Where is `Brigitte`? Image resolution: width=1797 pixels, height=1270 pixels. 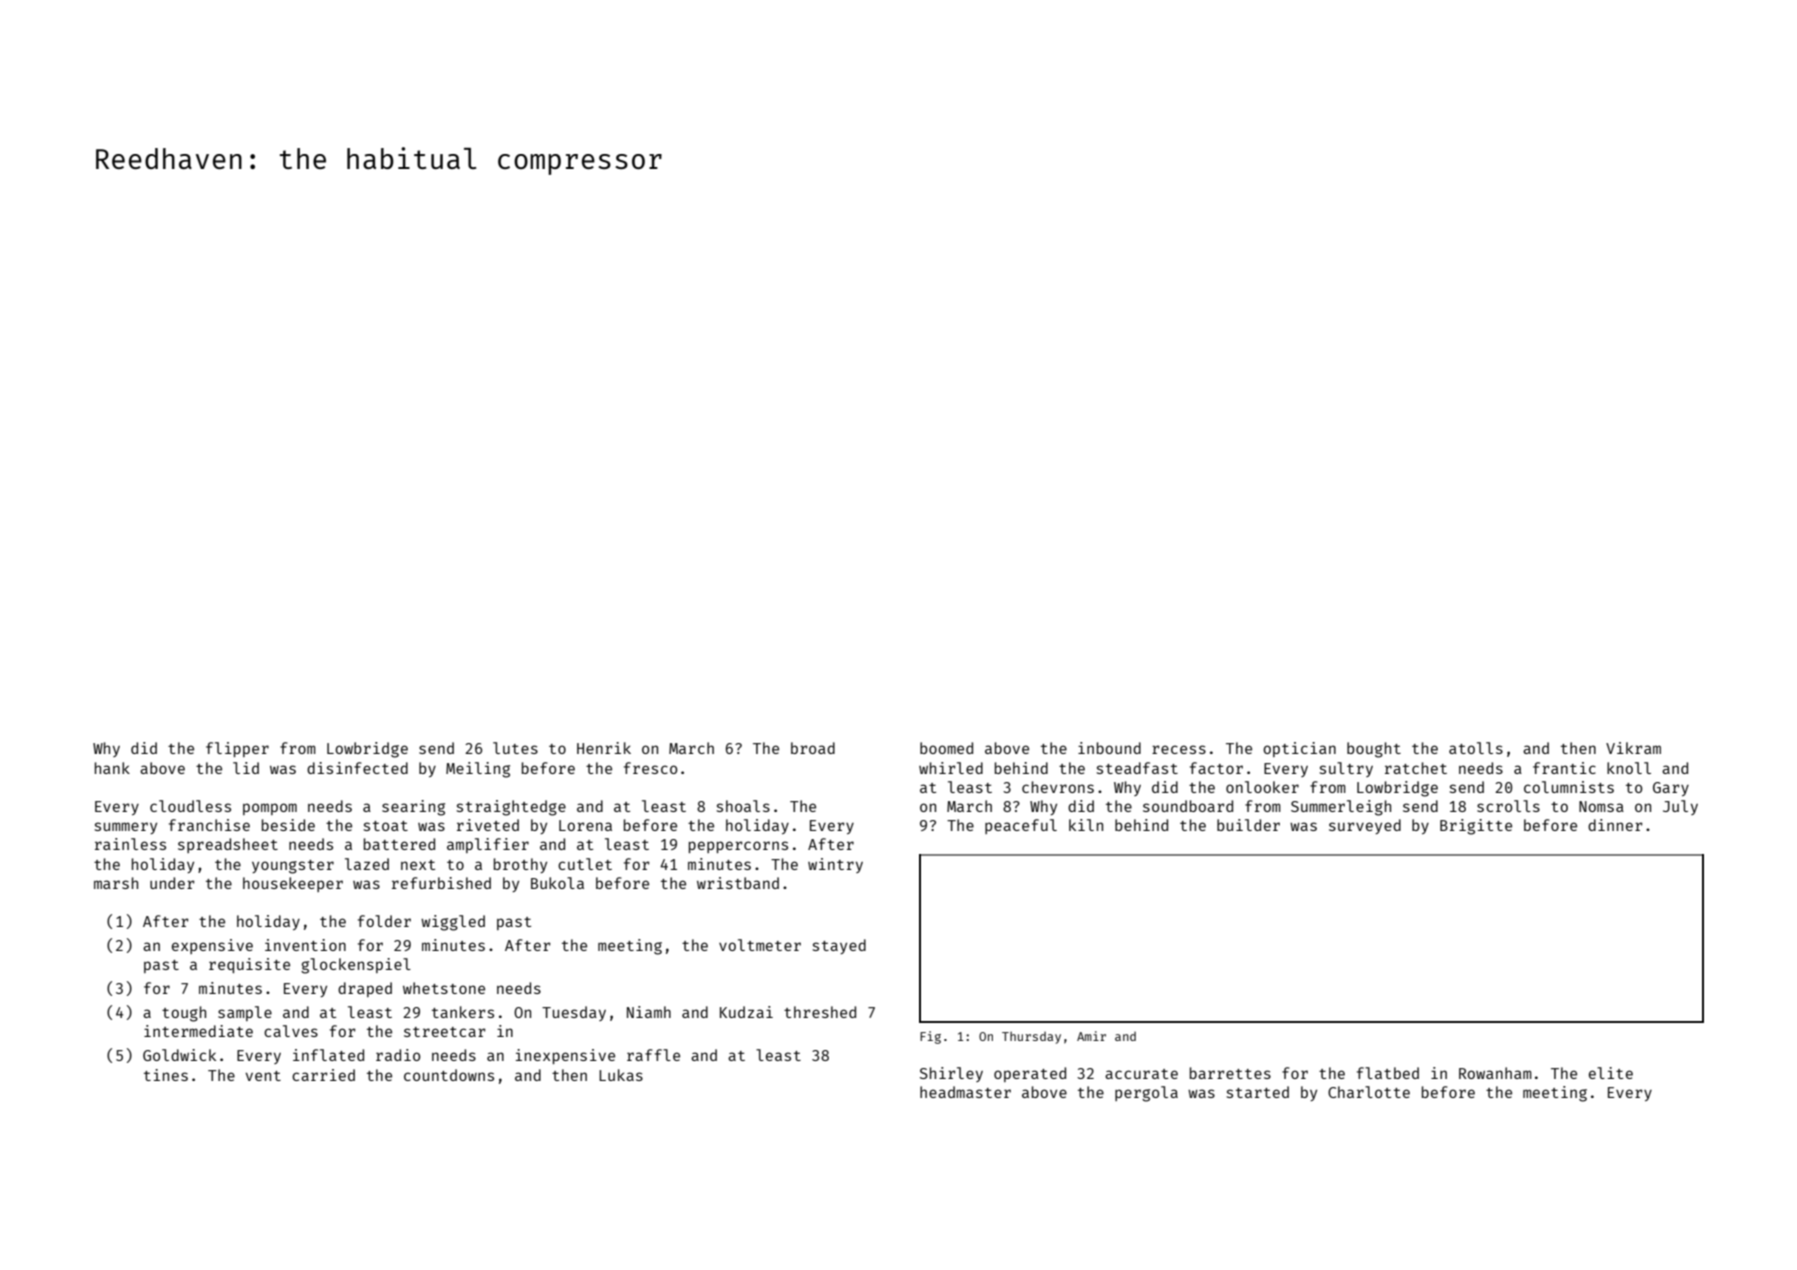
Brigitte is located at coordinates (1476, 827).
